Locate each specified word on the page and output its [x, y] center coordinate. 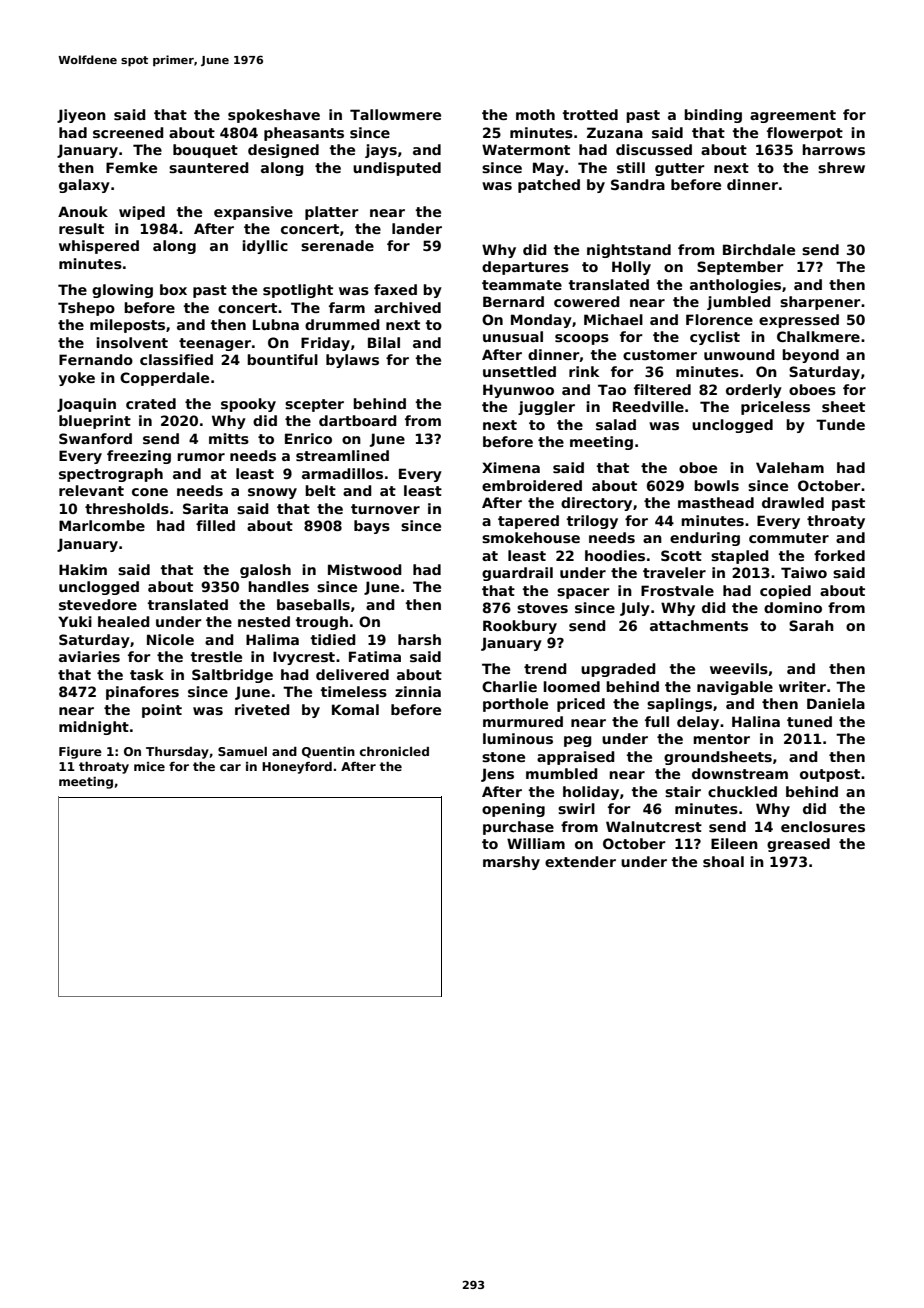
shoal [723, 861]
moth [535, 114]
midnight [94, 728]
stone [503, 757]
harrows [833, 149]
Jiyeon [81, 116]
